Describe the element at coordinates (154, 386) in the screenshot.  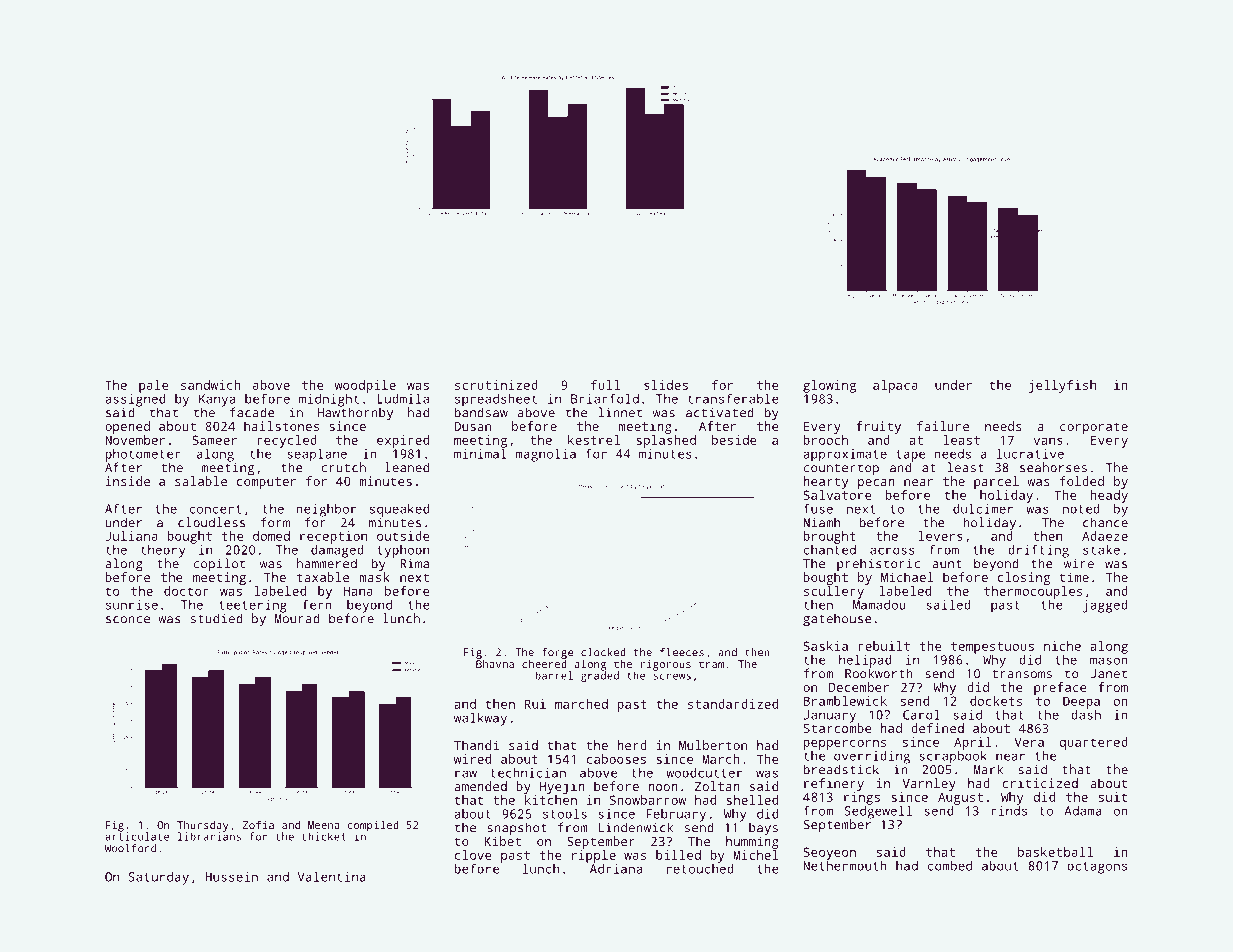
I see `pale` at that location.
